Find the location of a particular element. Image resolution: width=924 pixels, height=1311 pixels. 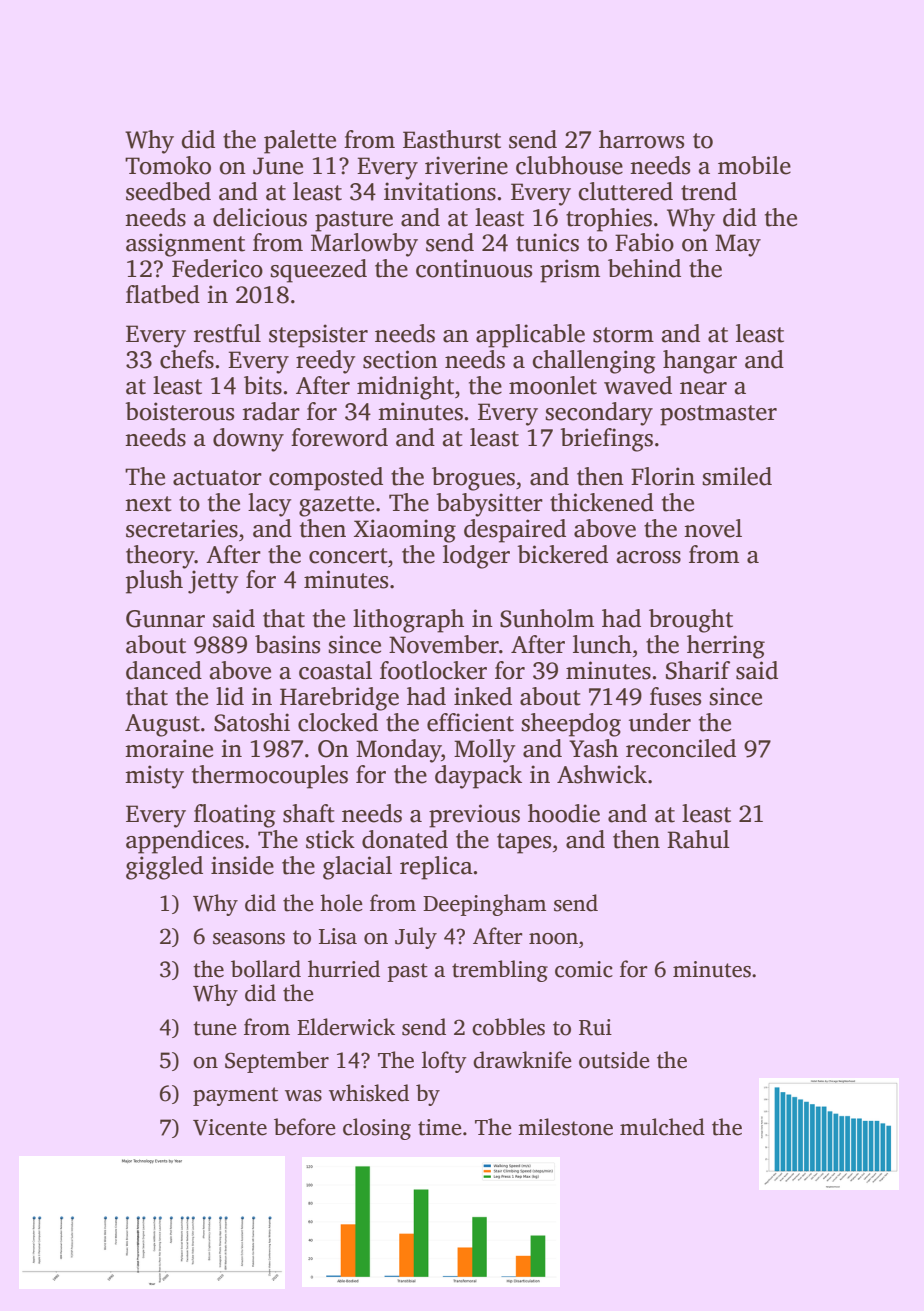

Tomoko is located at coordinates (168, 165).
